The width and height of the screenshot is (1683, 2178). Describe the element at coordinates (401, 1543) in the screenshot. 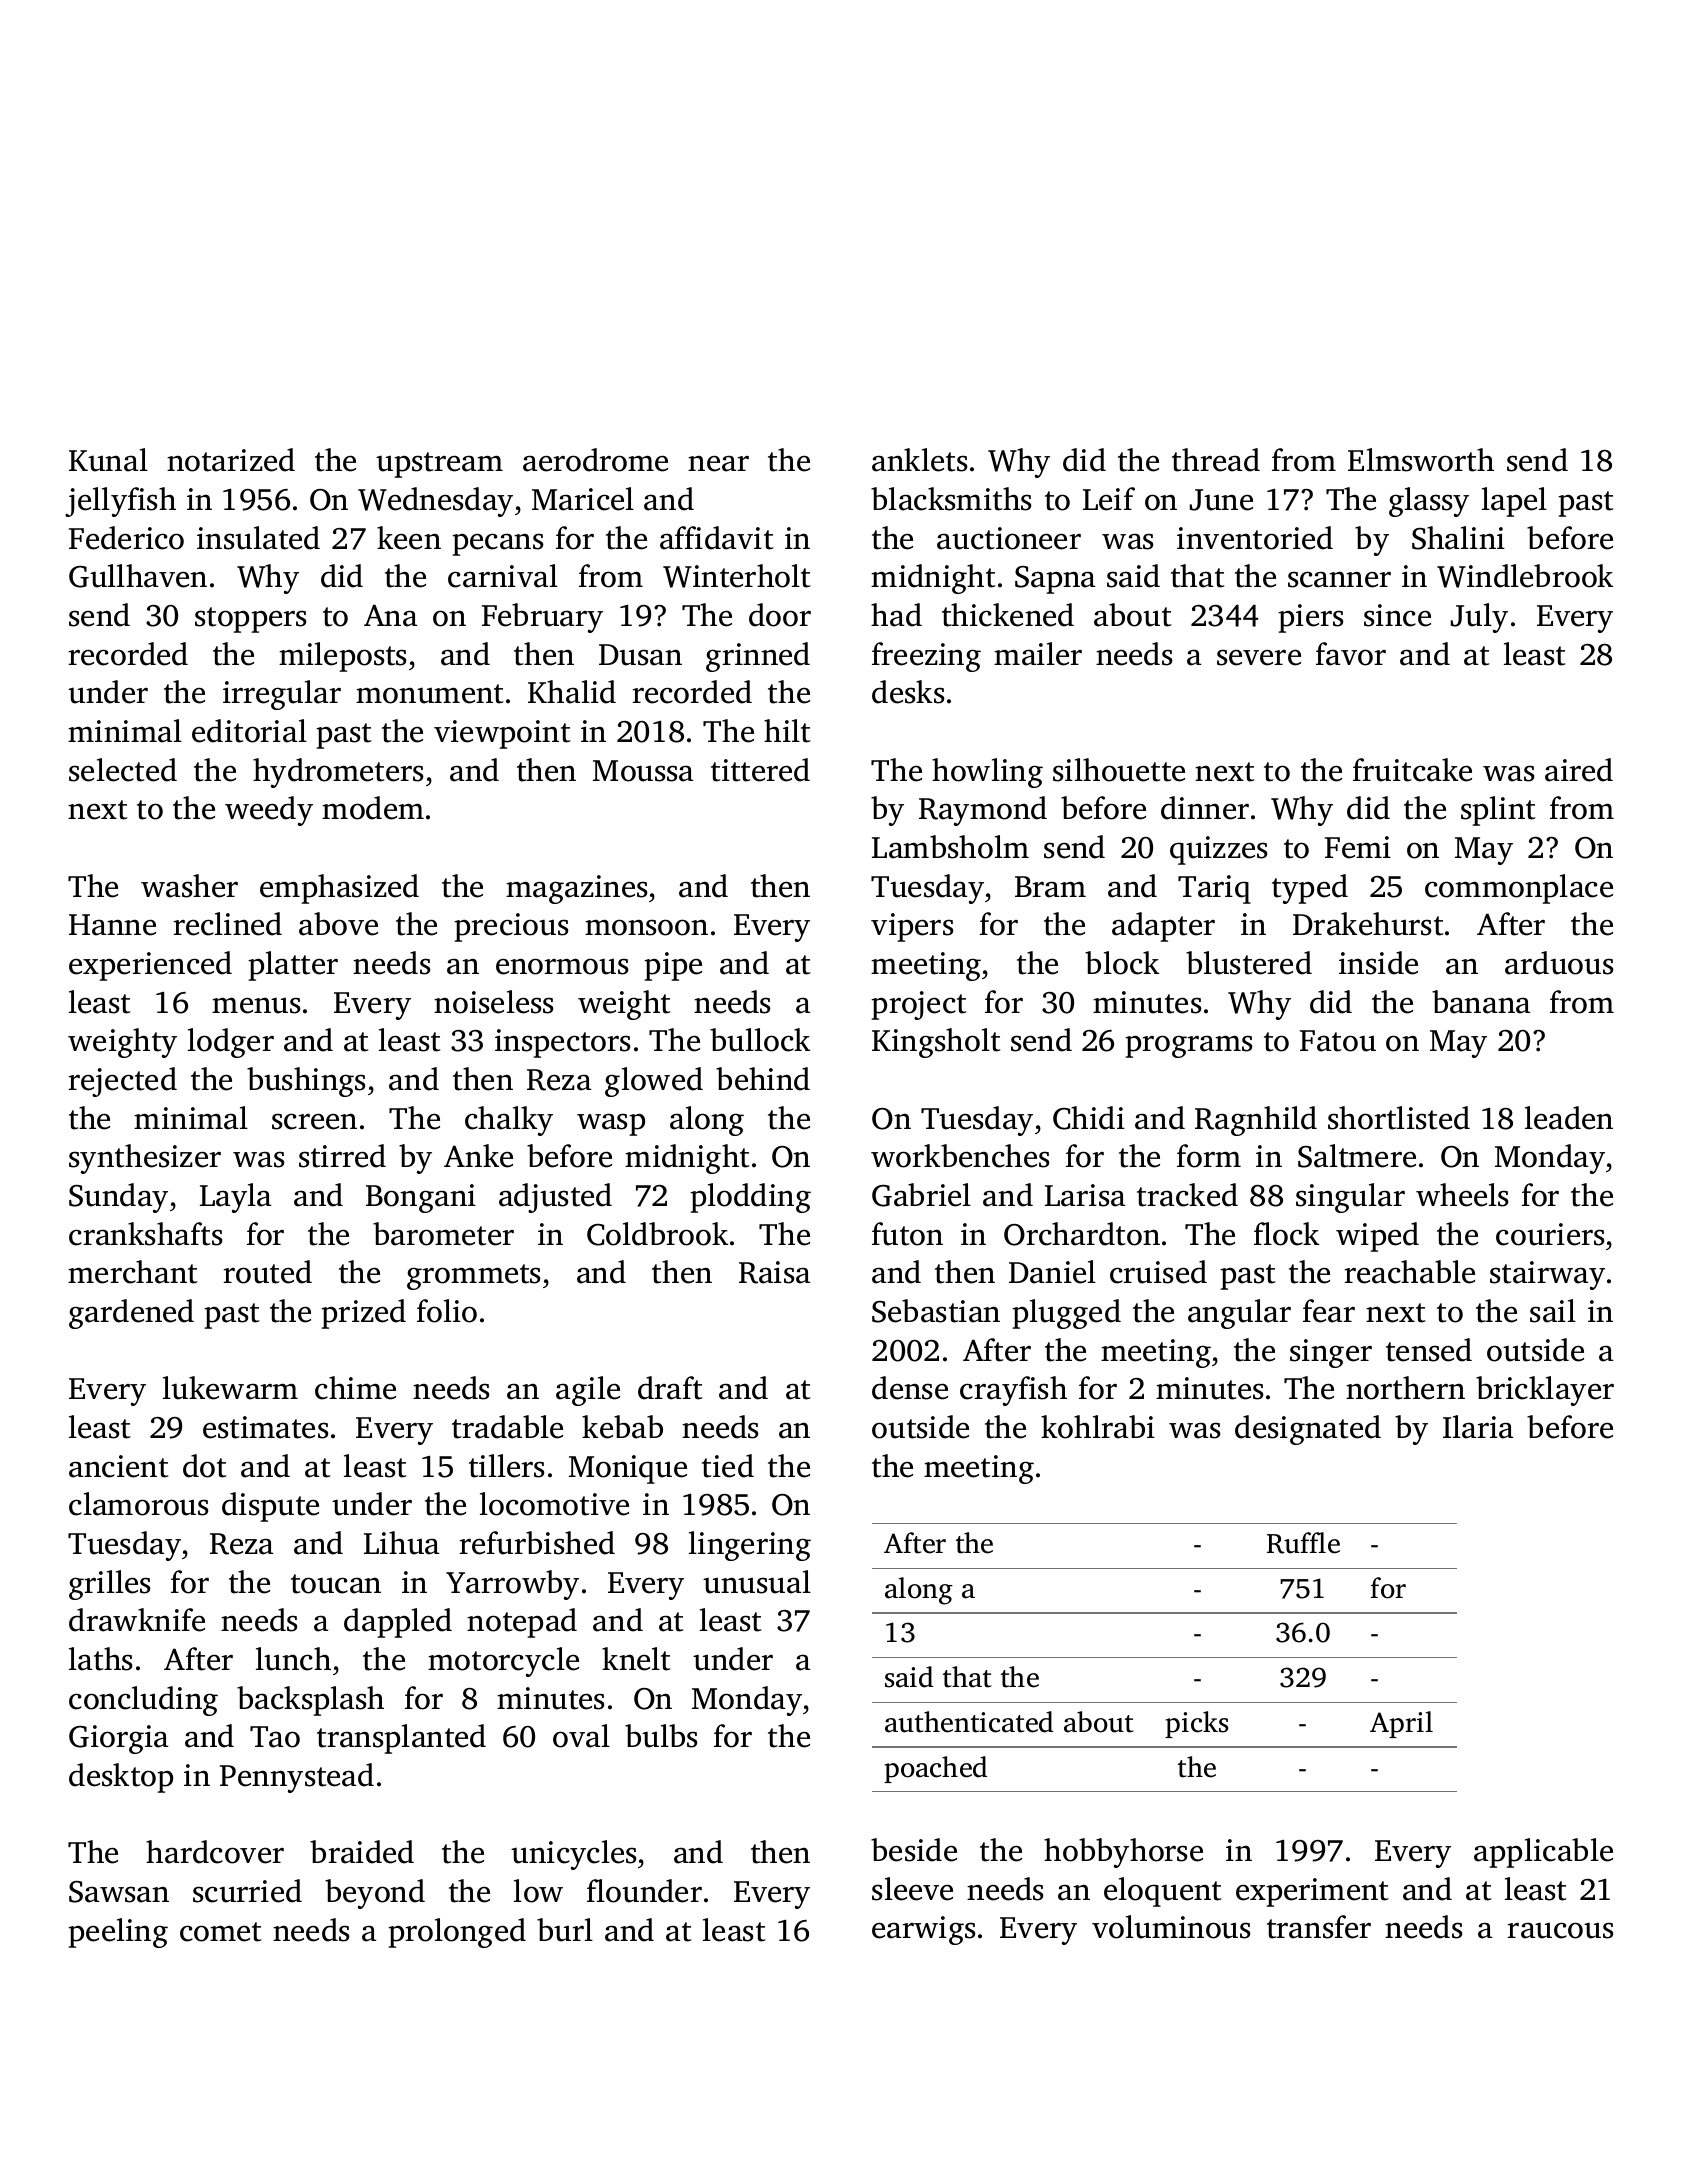

I see `Lihua` at that location.
